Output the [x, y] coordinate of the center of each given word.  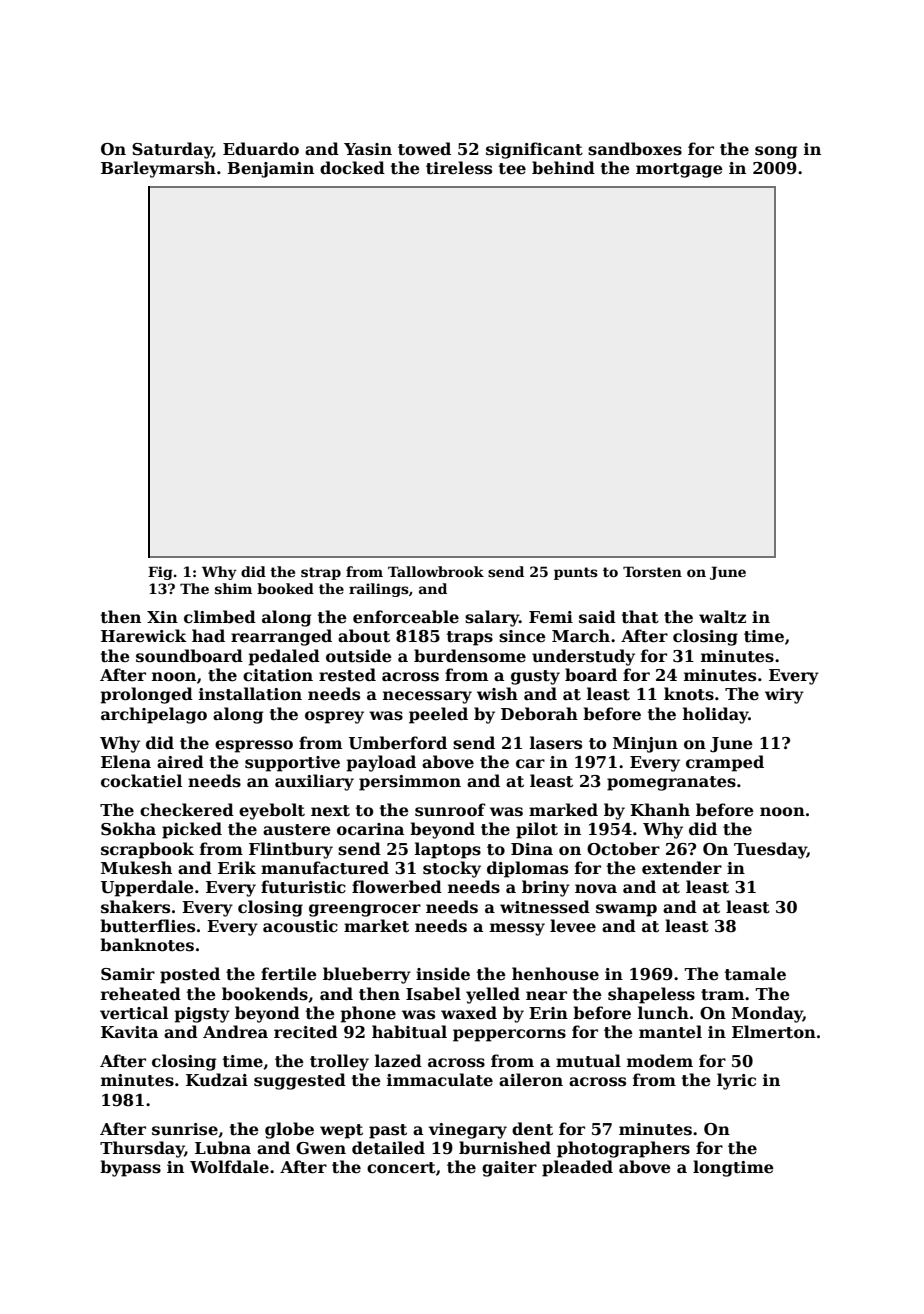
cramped [725, 763]
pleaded [577, 1168]
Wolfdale [229, 1167]
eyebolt [272, 811]
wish [497, 694]
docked [352, 168]
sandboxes [635, 149]
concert [401, 1168]
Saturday [172, 150]
